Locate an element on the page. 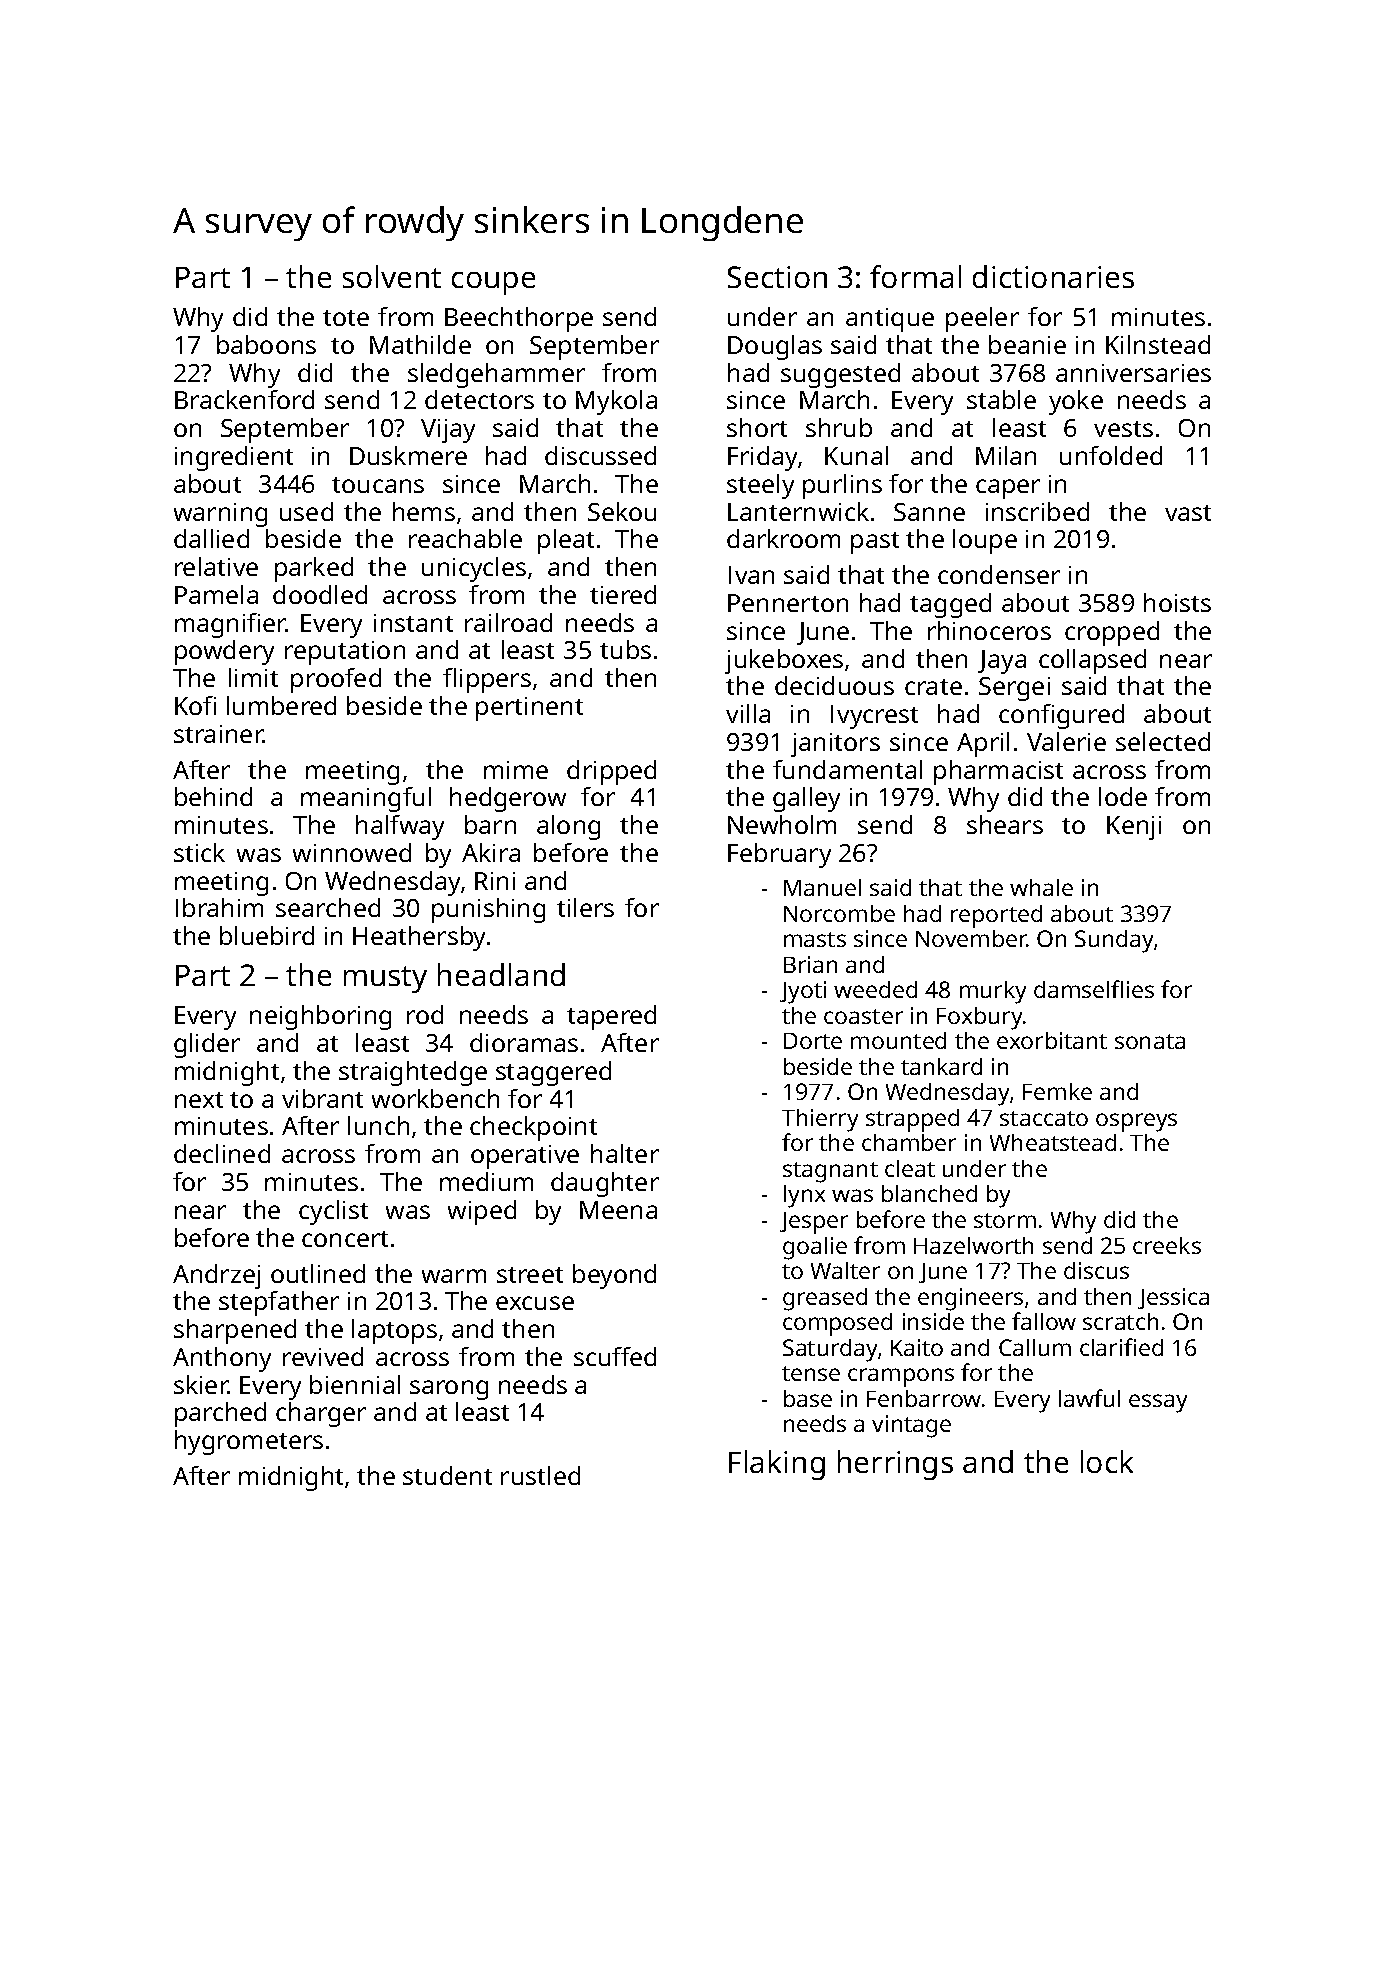 This page has width=1386, height=1969. lunch is located at coordinates (378, 1125).
